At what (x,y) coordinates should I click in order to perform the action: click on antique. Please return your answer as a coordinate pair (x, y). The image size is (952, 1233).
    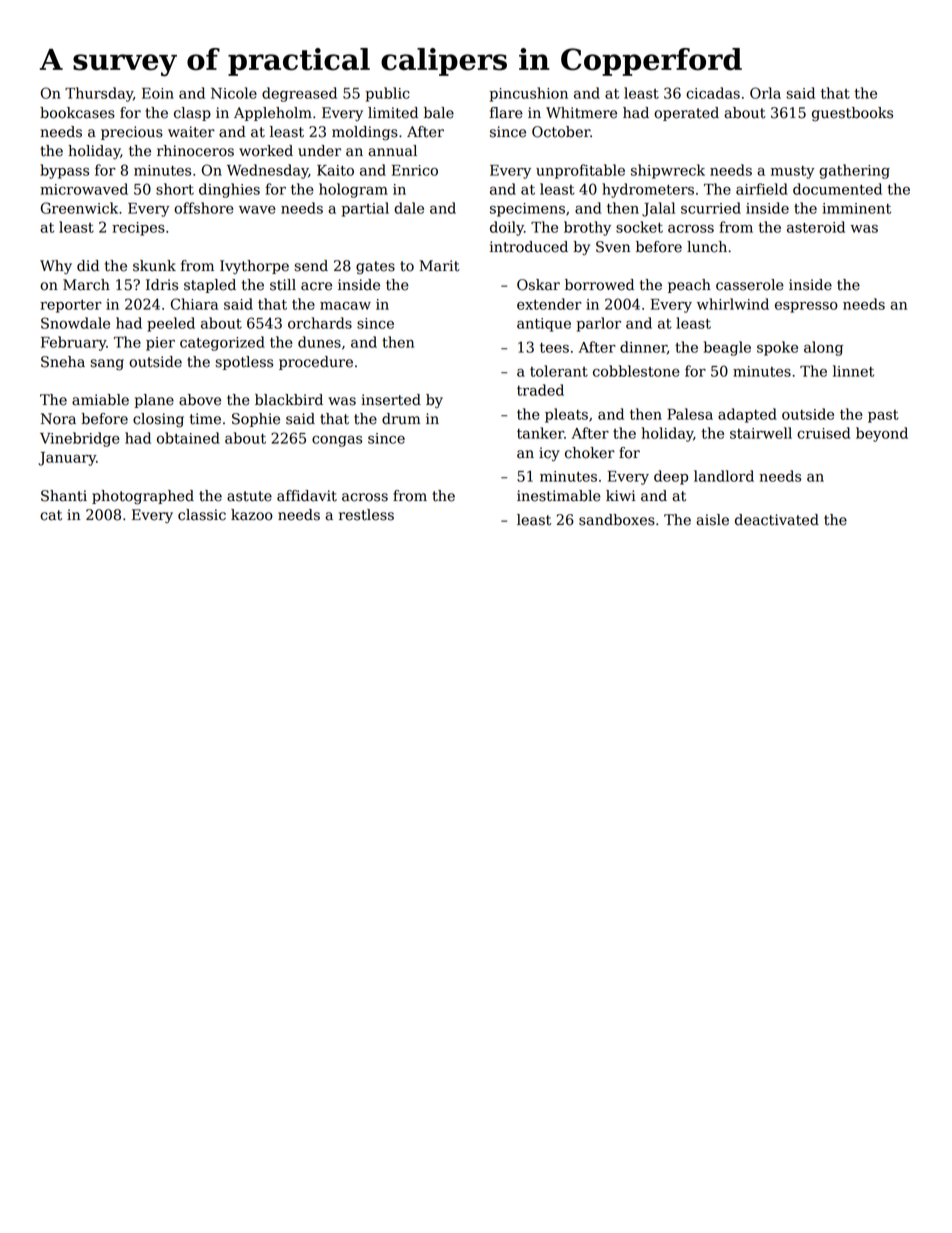
    Looking at the image, I should click on (544, 325).
